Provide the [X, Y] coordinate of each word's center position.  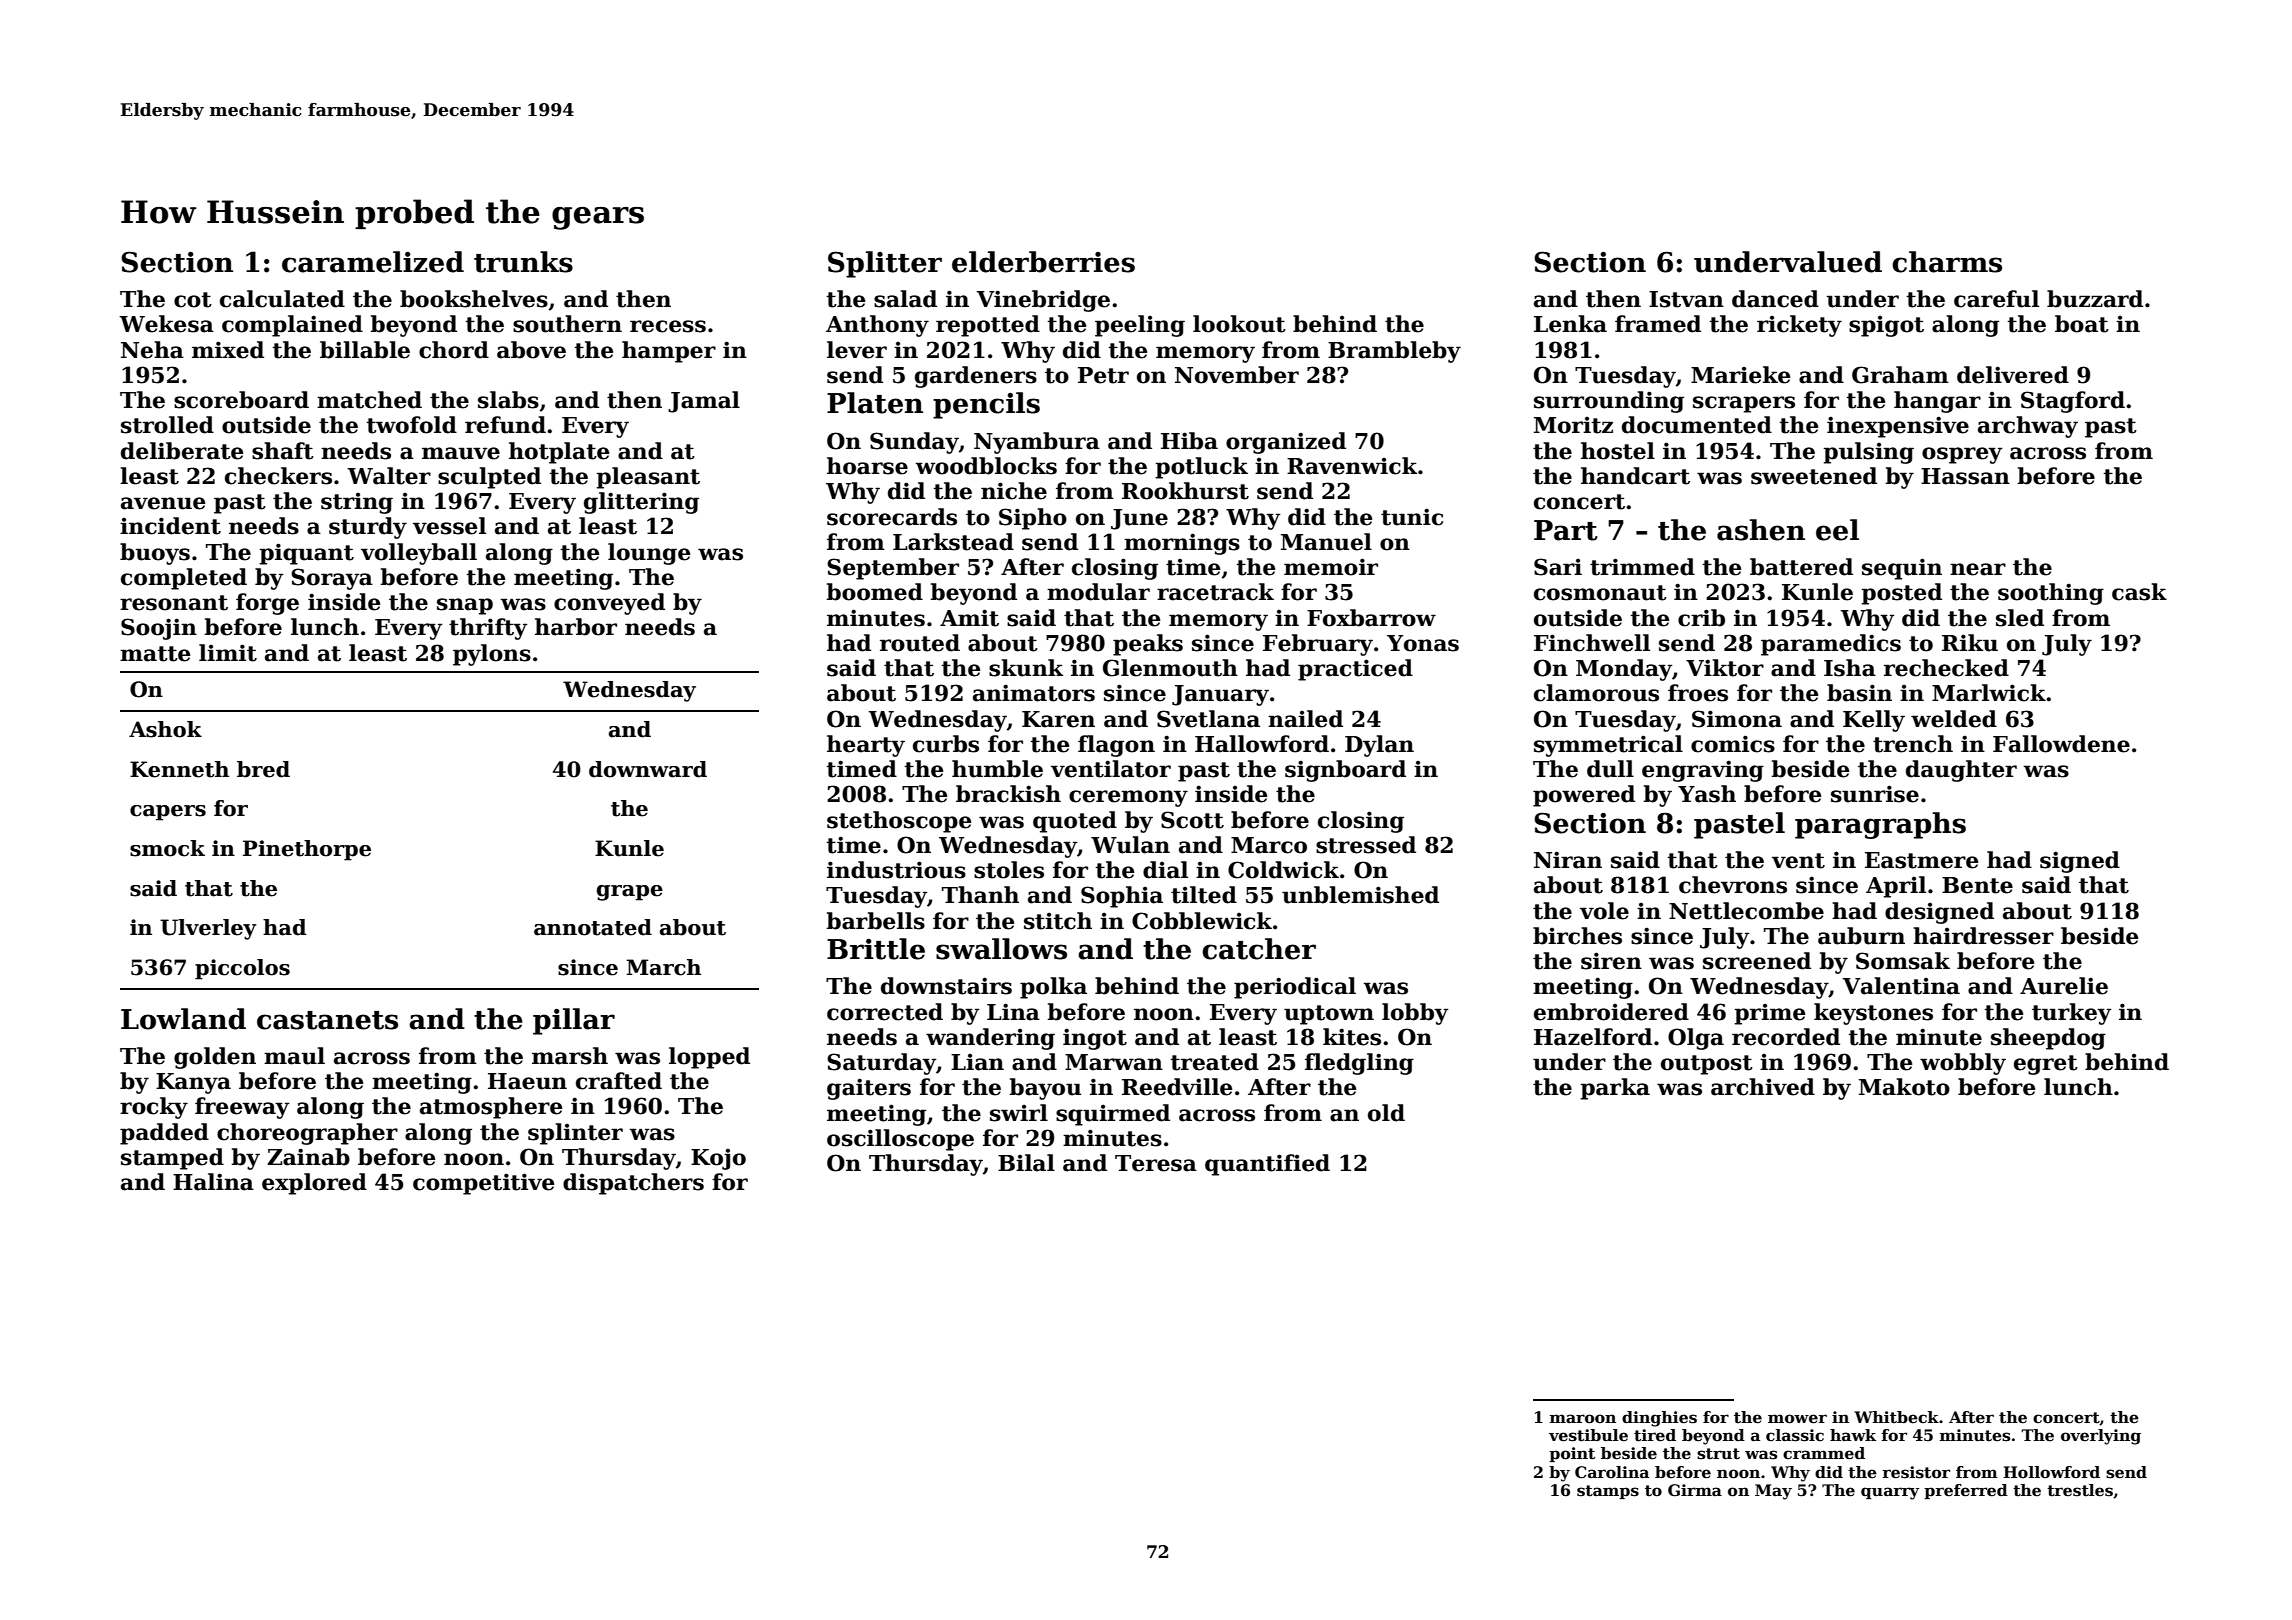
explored [314, 1184]
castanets [327, 1020]
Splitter [885, 264]
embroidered [1611, 1012]
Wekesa [166, 324]
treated [1214, 1062]
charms [1947, 262]
